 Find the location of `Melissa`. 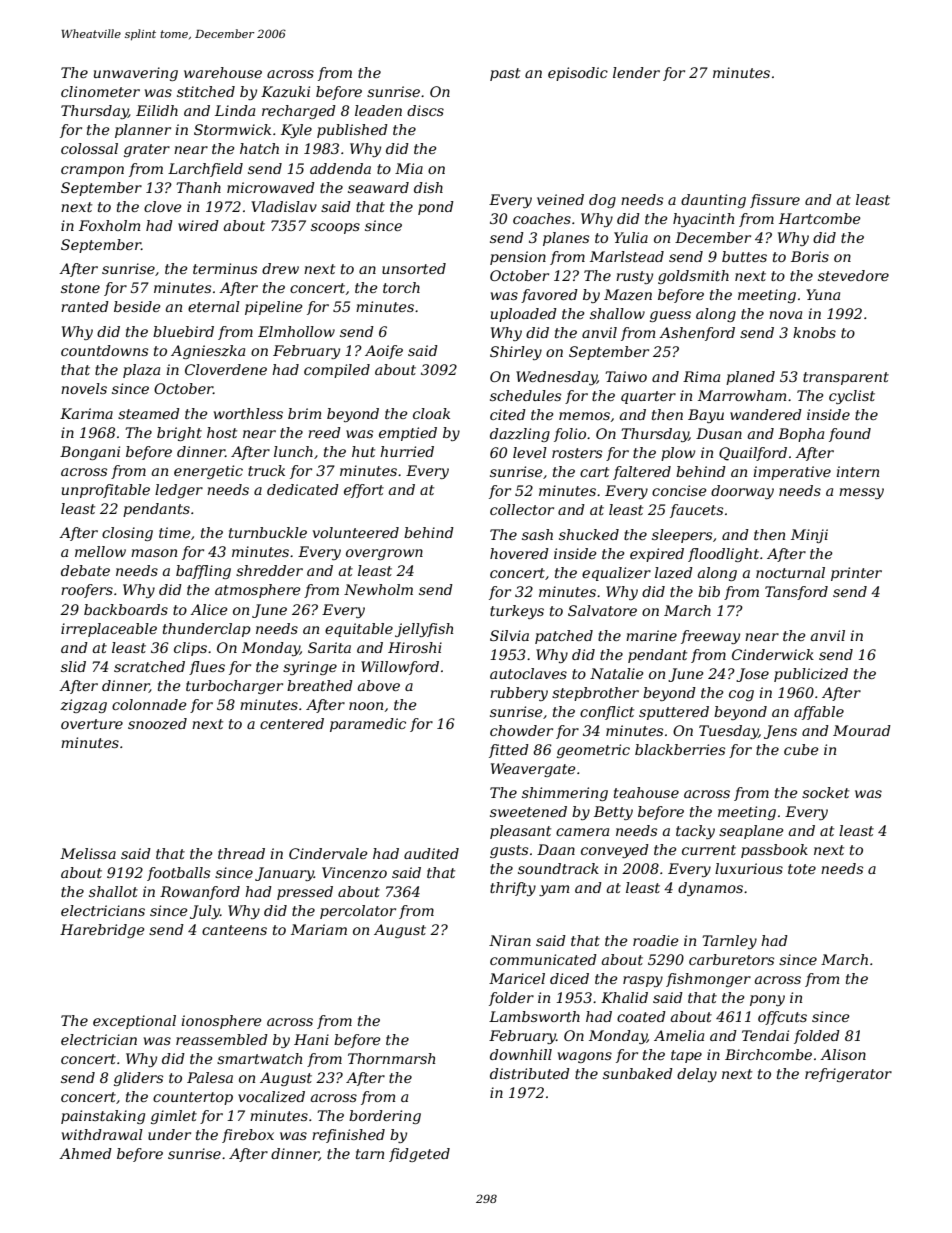

Melissa is located at coordinates (88, 853).
